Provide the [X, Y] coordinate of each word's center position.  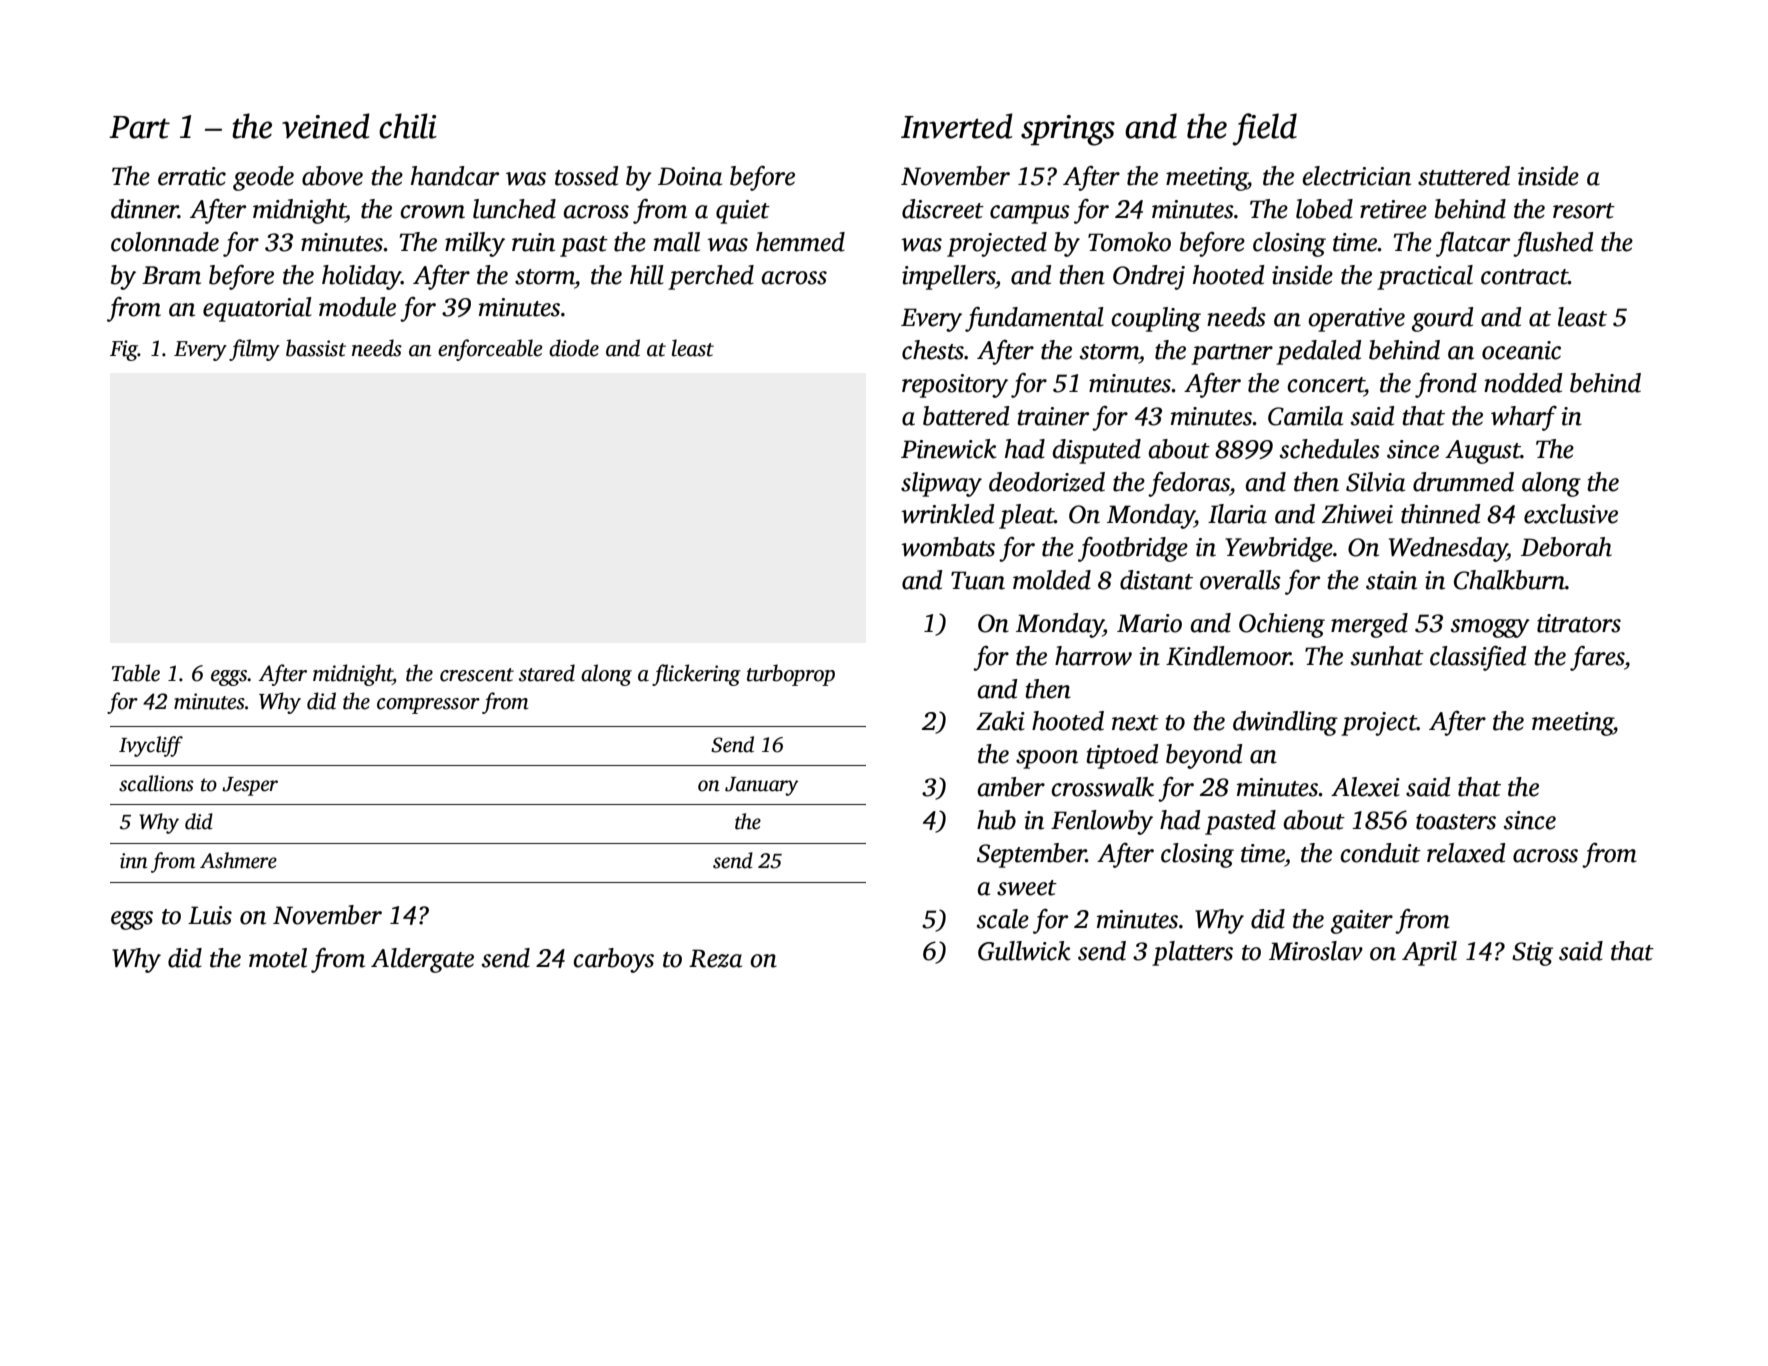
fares [1597, 658]
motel [278, 958]
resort [1584, 211]
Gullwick [1024, 951]
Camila [1305, 416]
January [762, 786]
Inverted [957, 126]
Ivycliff [151, 746]
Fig [124, 350]
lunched [514, 209]
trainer [1053, 416]
